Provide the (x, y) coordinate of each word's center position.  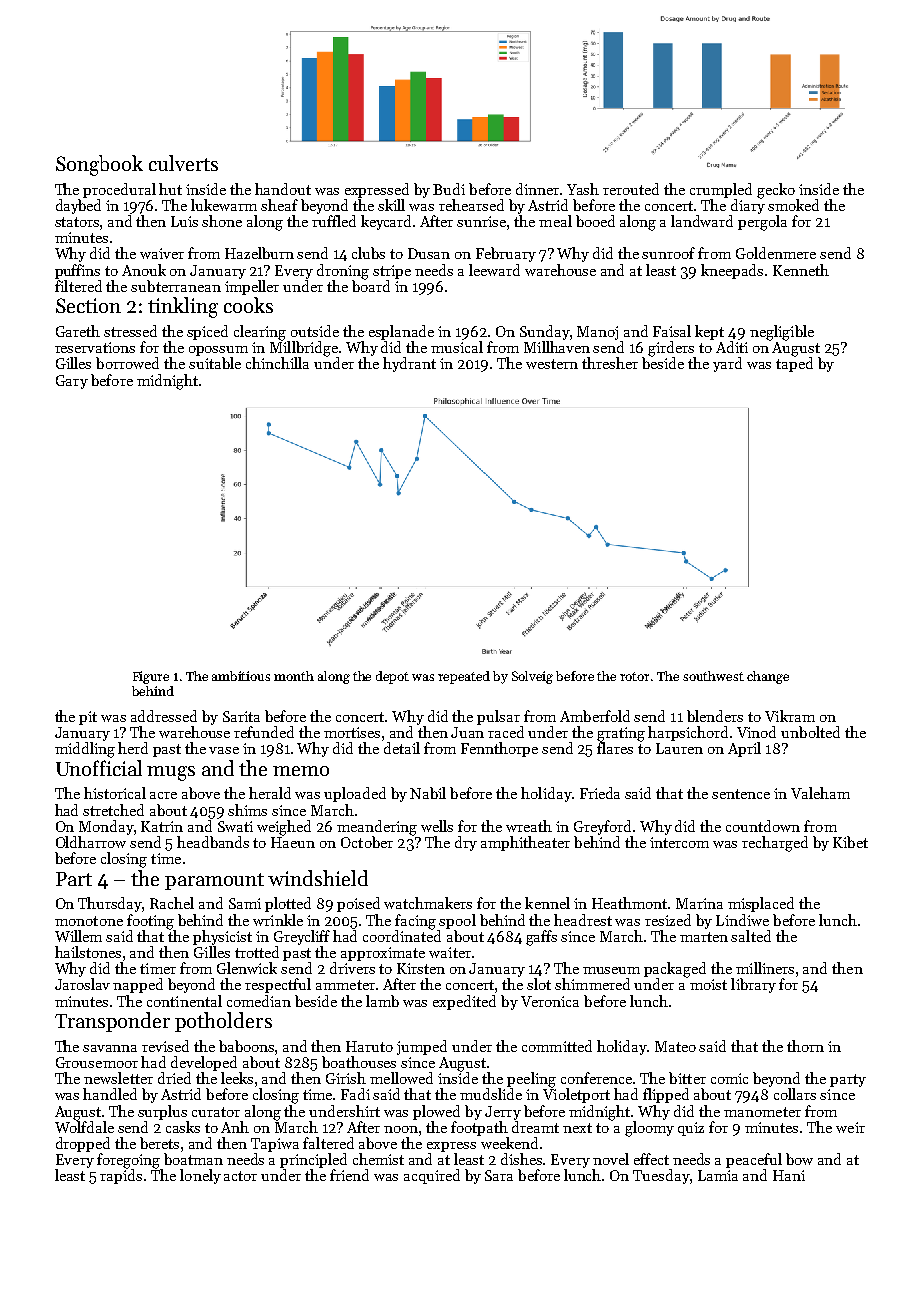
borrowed (127, 363)
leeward (494, 270)
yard (727, 364)
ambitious (241, 676)
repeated (464, 677)
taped (794, 364)
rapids (121, 1176)
